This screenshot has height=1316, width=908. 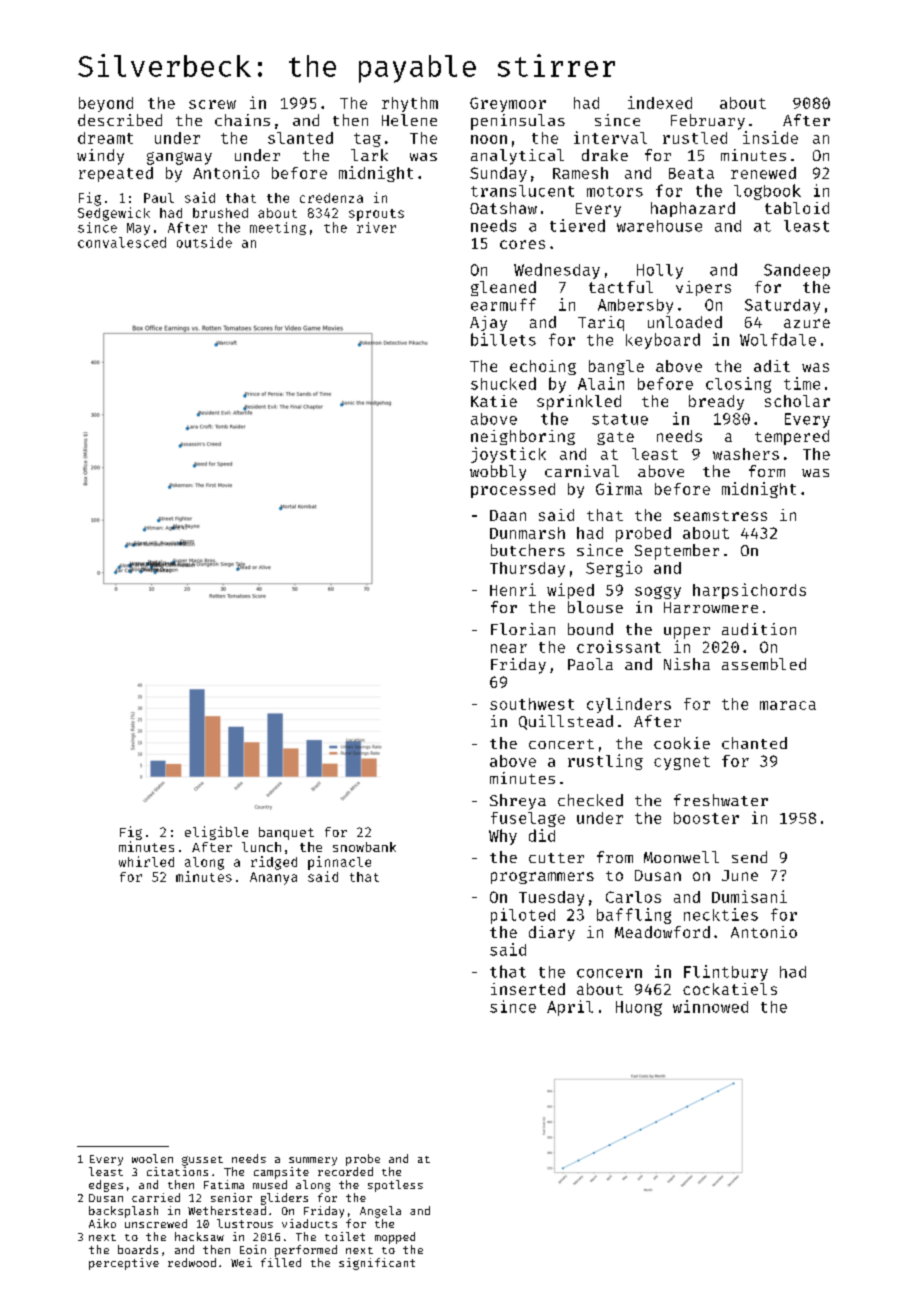 What do you see at coordinates (716, 402) in the screenshot?
I see `bready` at bounding box center [716, 402].
